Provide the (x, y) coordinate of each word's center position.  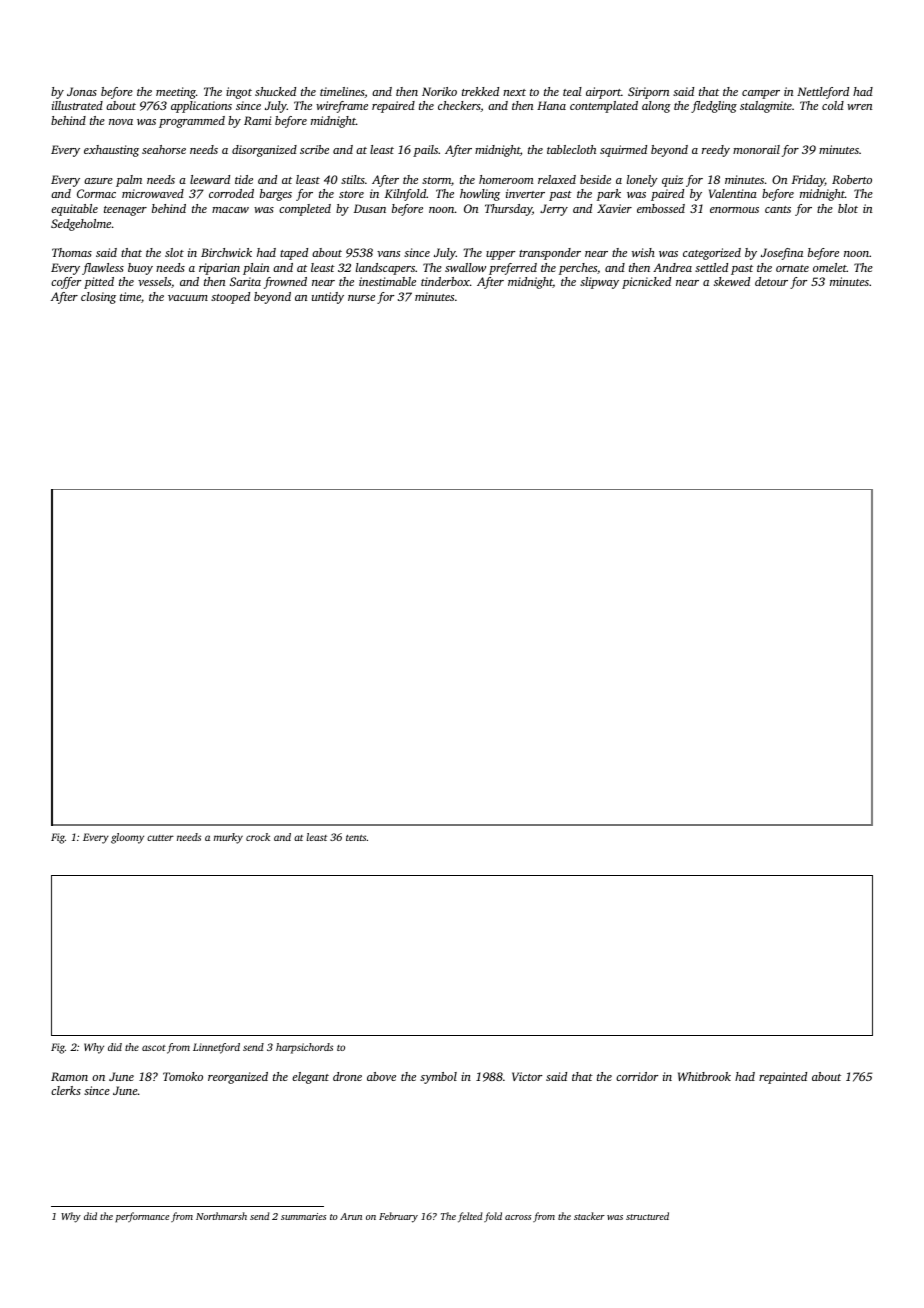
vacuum (188, 298)
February (398, 1217)
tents (356, 838)
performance (142, 1217)
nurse (361, 298)
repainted (783, 1078)
